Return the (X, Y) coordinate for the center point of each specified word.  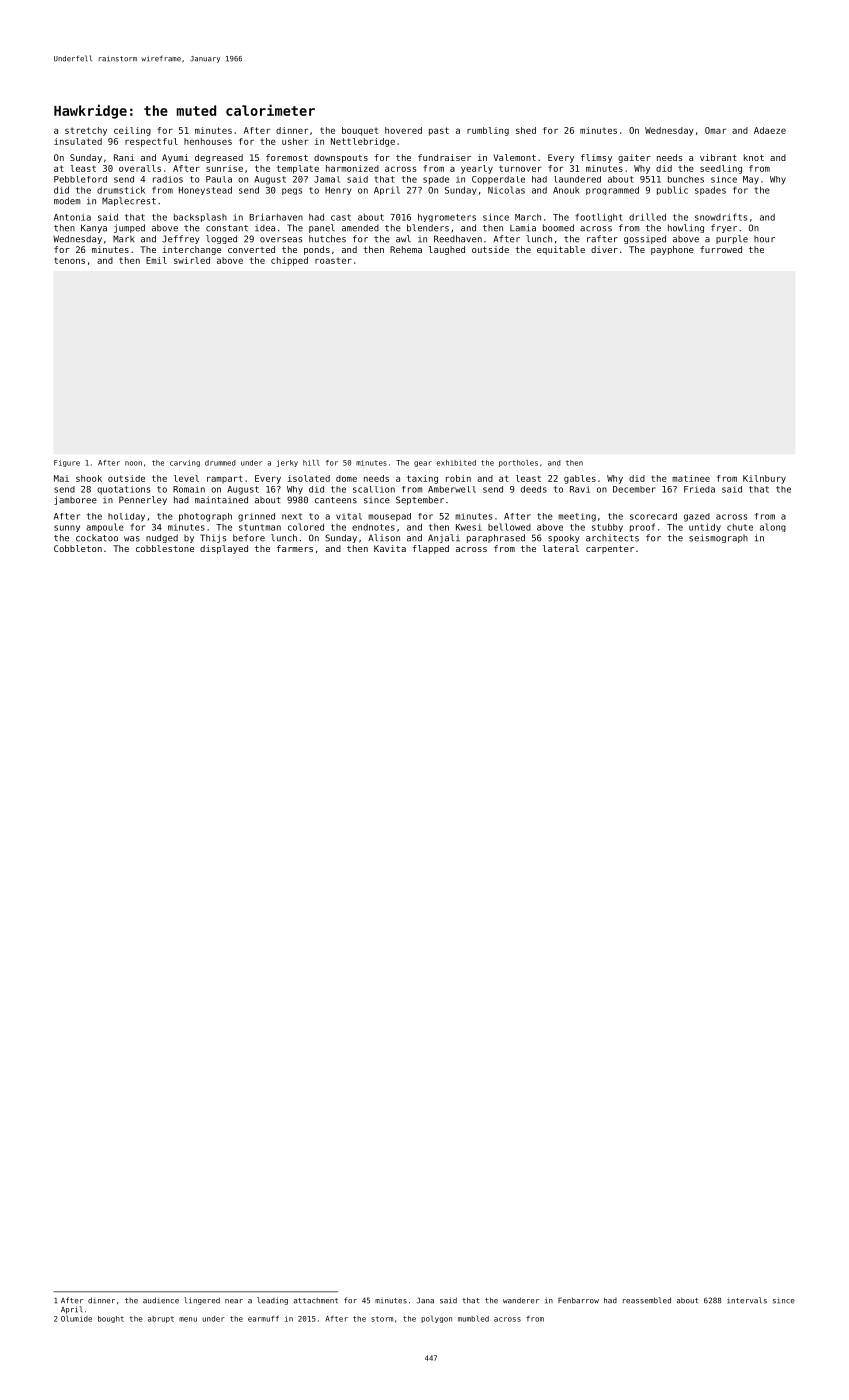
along (773, 527)
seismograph (718, 538)
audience (161, 1300)
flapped (431, 549)
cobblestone (165, 548)
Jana (425, 1300)
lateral (561, 548)
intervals (747, 1300)
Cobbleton (78, 548)
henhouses (208, 141)
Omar (715, 130)
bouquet (360, 131)
